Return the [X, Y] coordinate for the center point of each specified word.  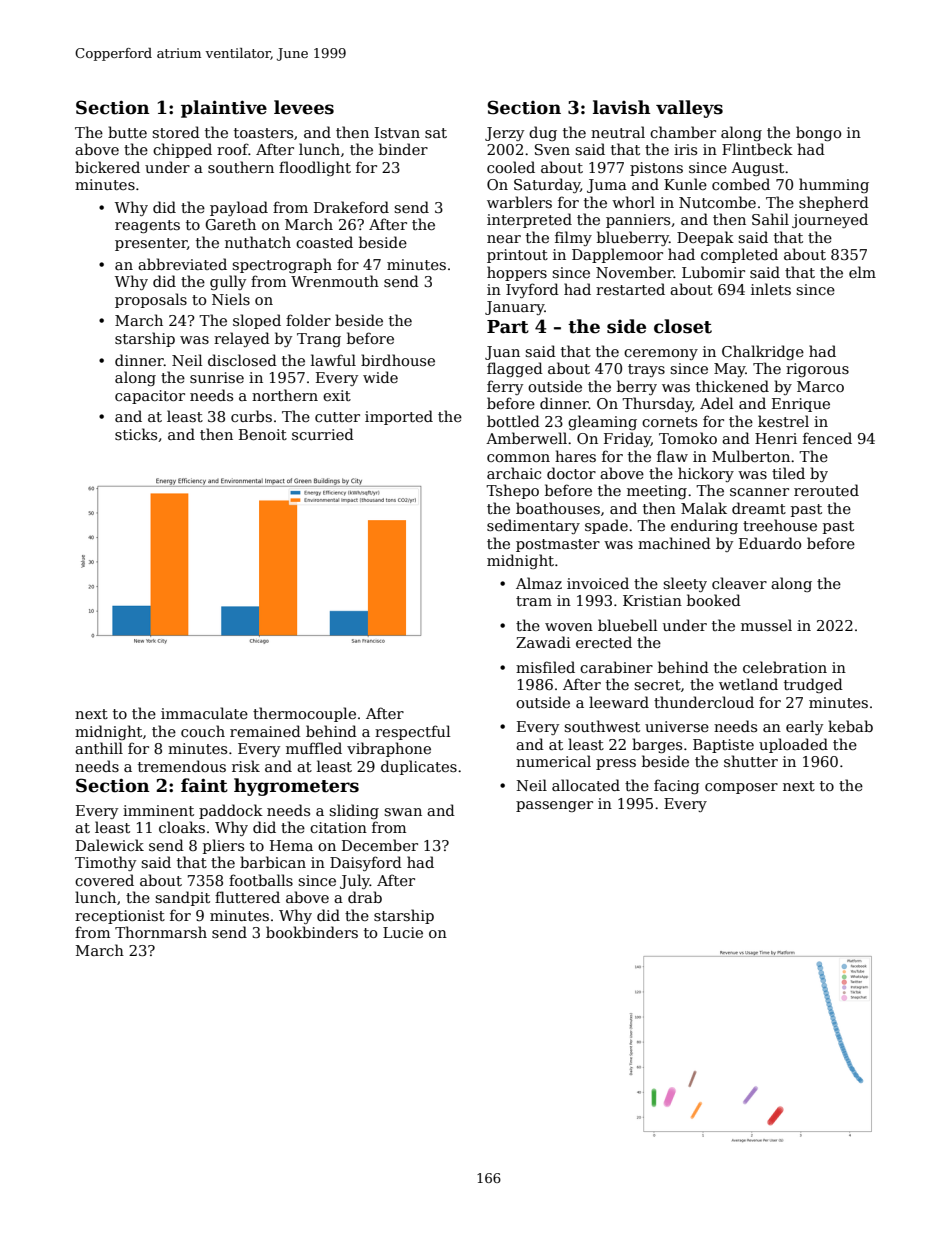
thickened [732, 386]
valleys [689, 109]
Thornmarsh [161, 932]
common [518, 458]
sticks [136, 434]
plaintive [224, 109]
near [504, 239]
